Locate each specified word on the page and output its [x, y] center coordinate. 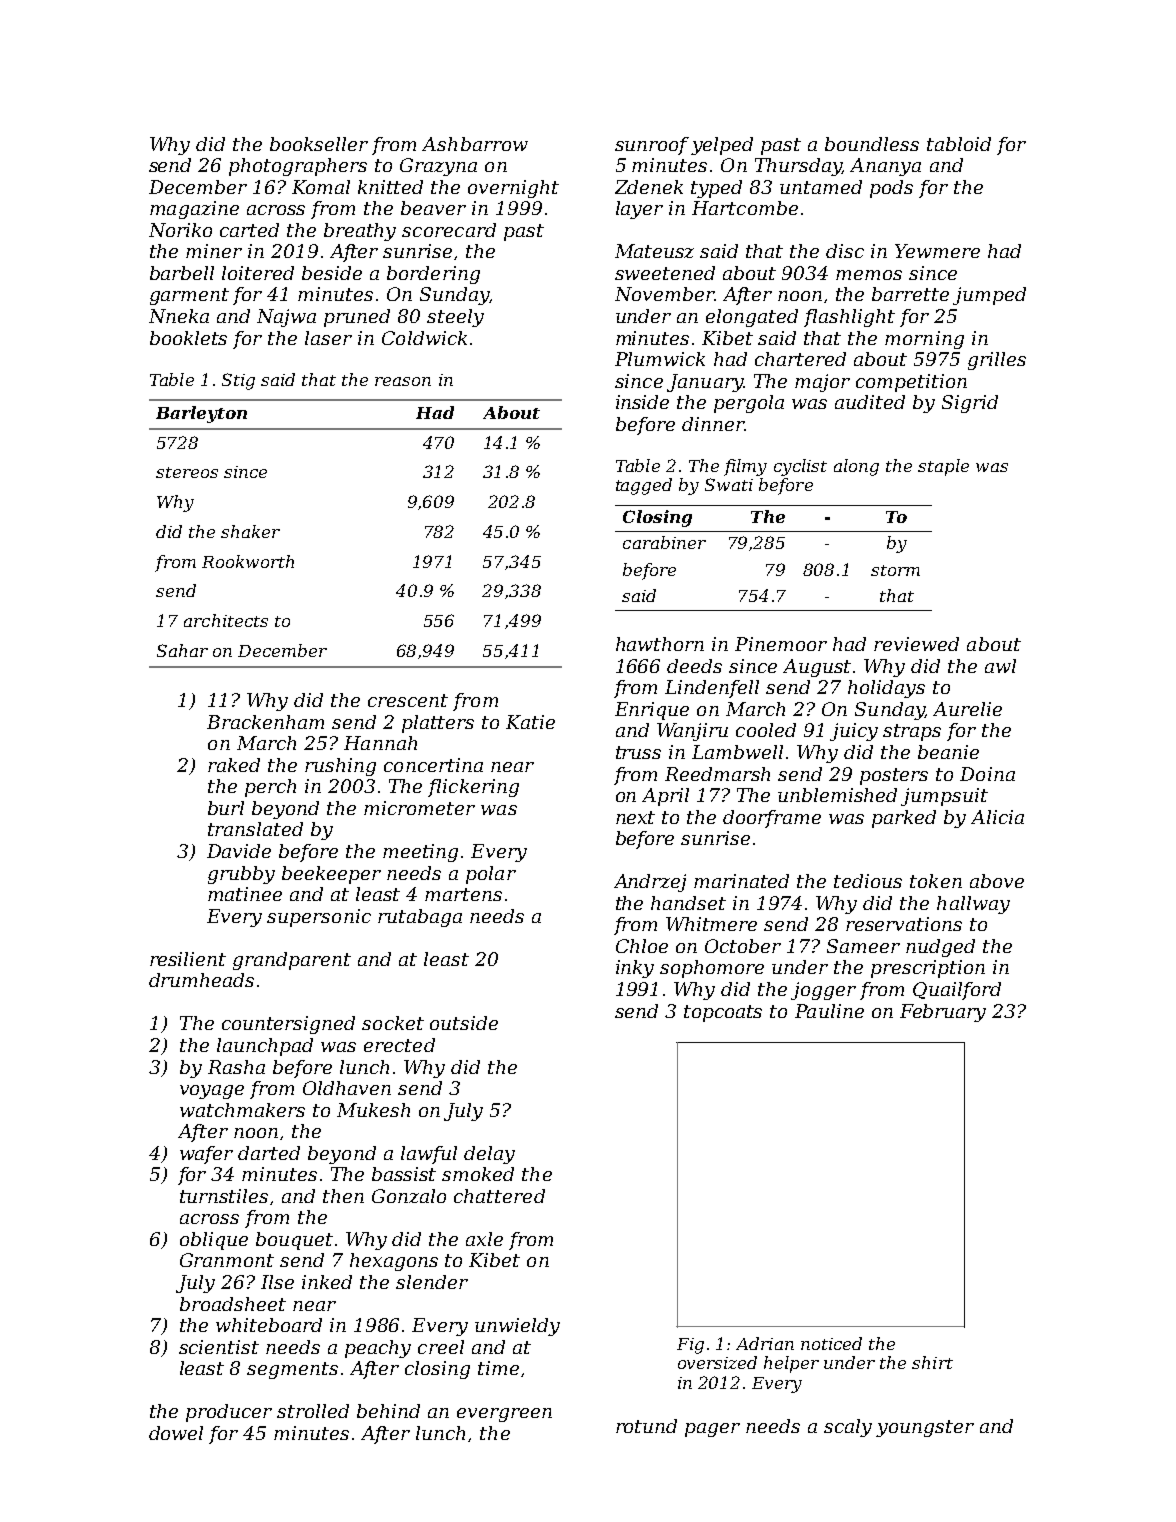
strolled [313, 1411]
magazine [194, 210]
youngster [925, 1428]
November [664, 294]
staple [943, 467]
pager [712, 1430]
